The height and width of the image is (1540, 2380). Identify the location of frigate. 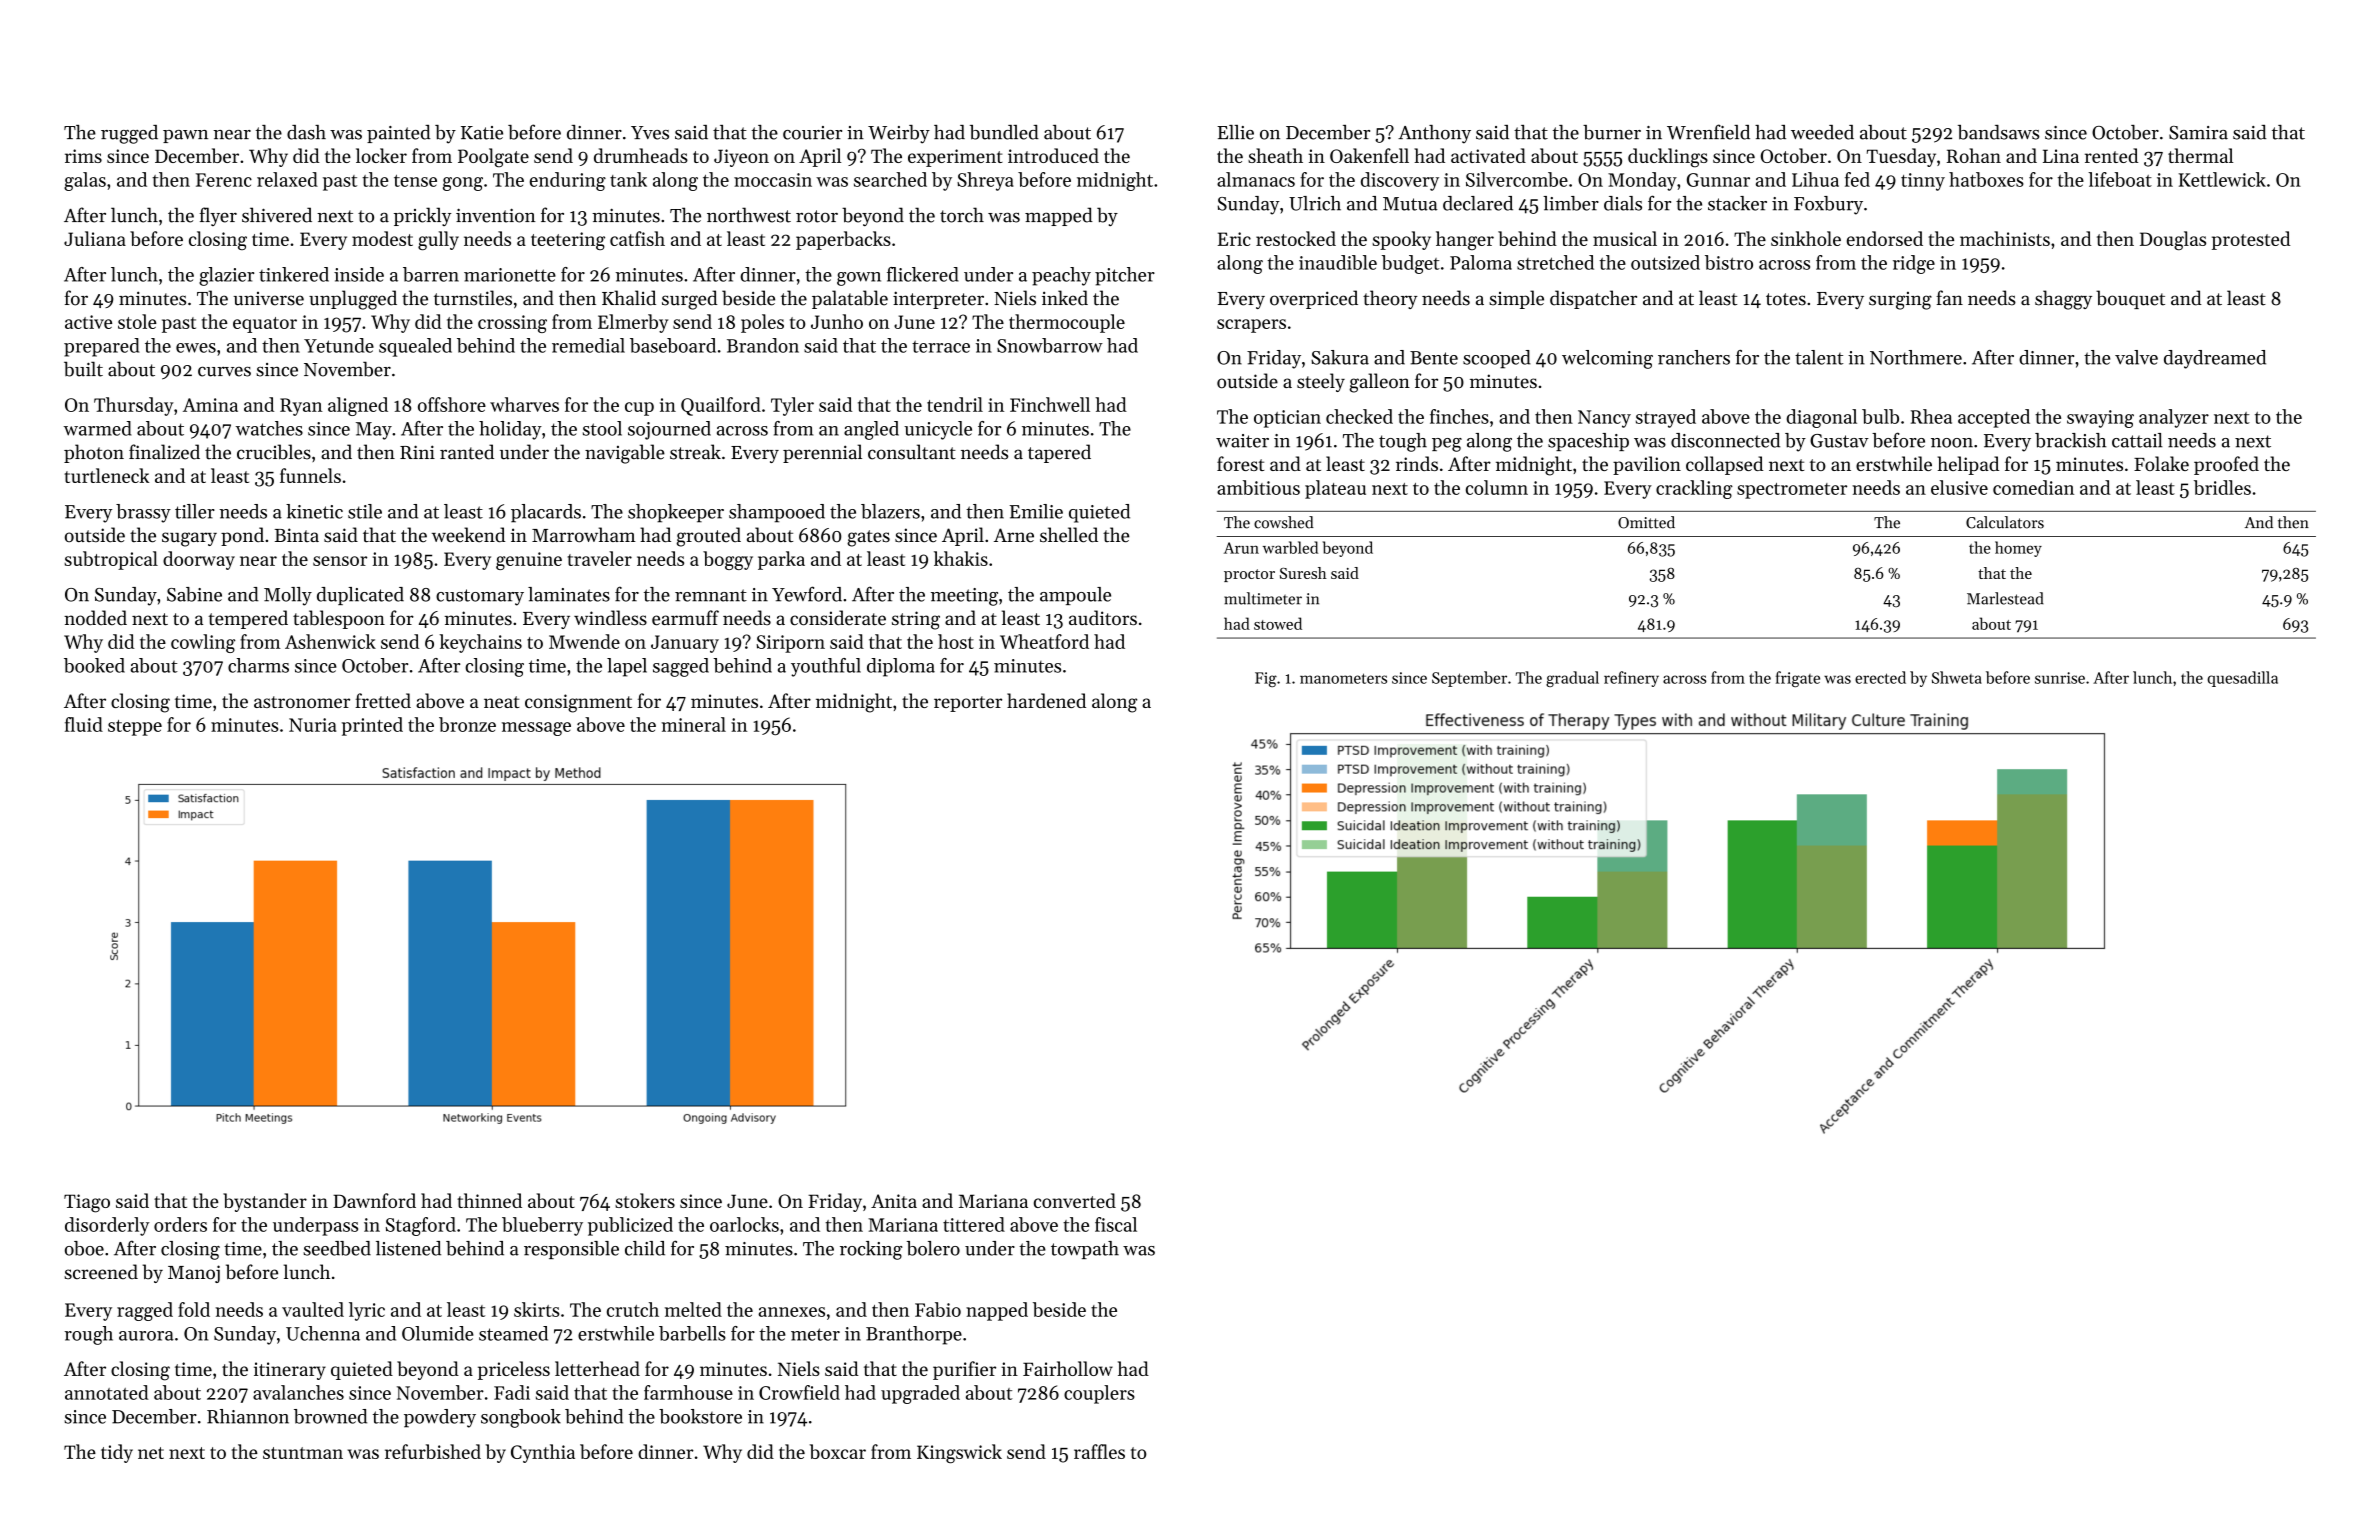
(1798, 679).
